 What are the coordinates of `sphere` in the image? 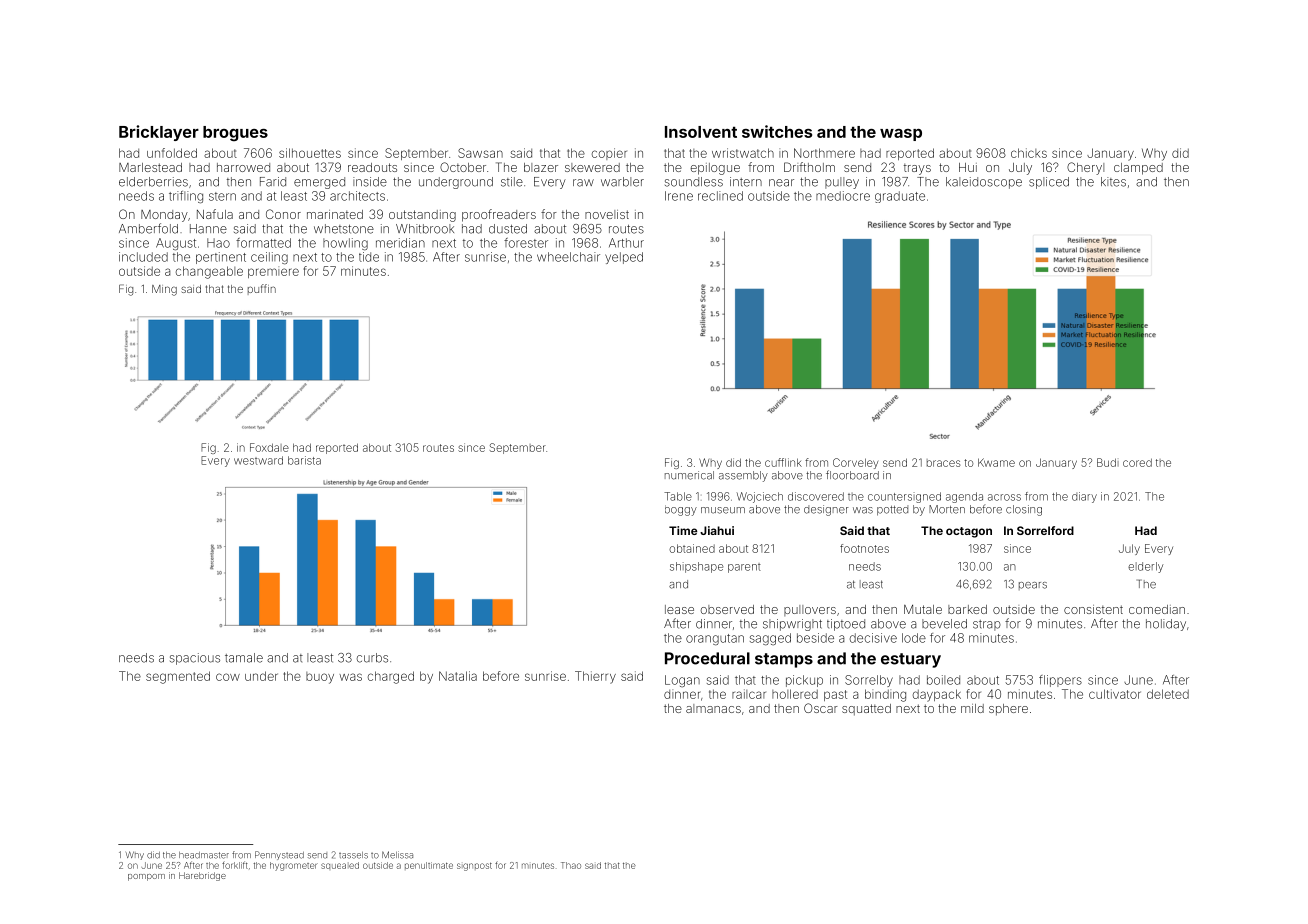 It's located at (1008, 710).
